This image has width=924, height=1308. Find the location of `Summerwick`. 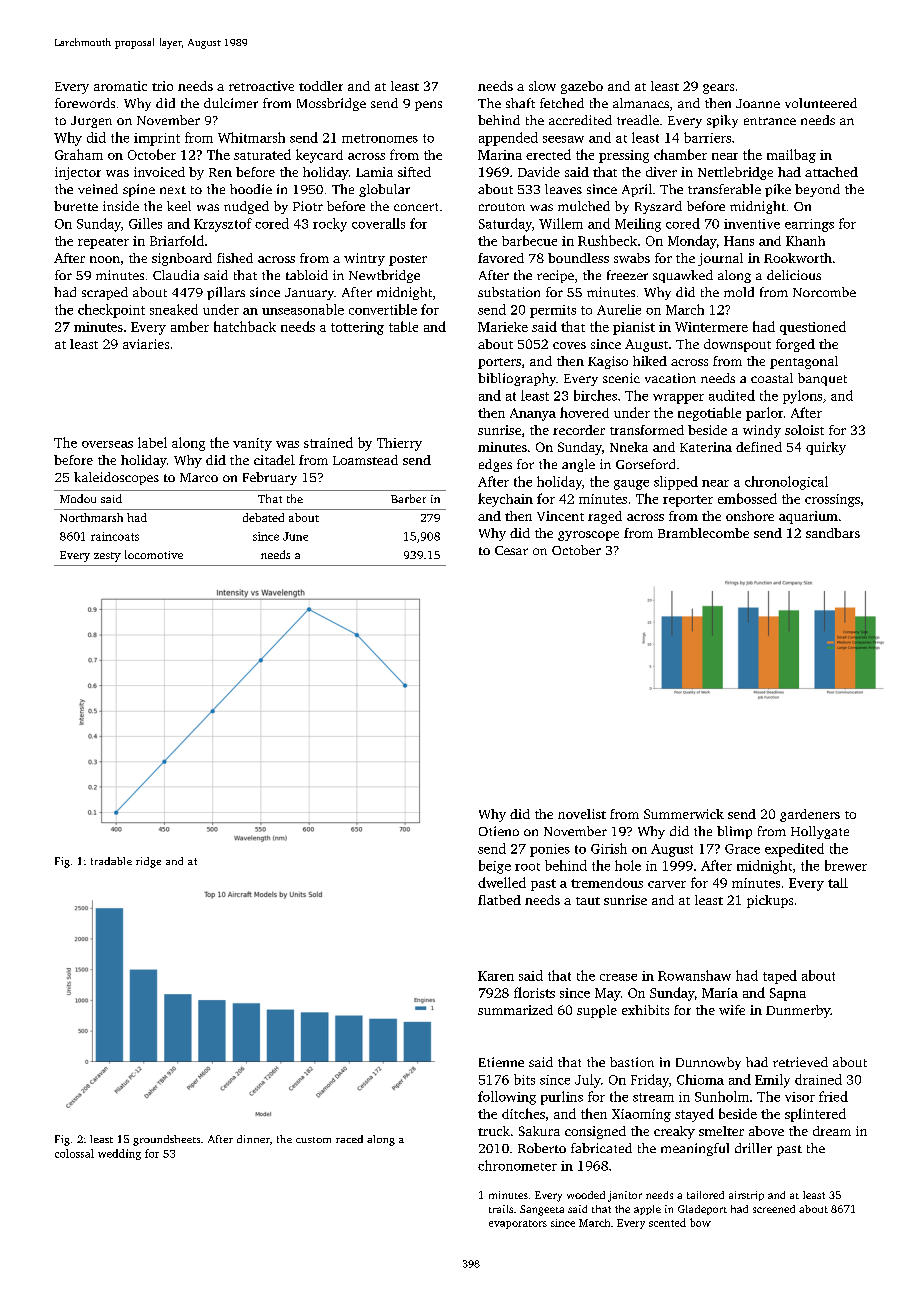

Summerwick is located at coordinates (684, 814).
